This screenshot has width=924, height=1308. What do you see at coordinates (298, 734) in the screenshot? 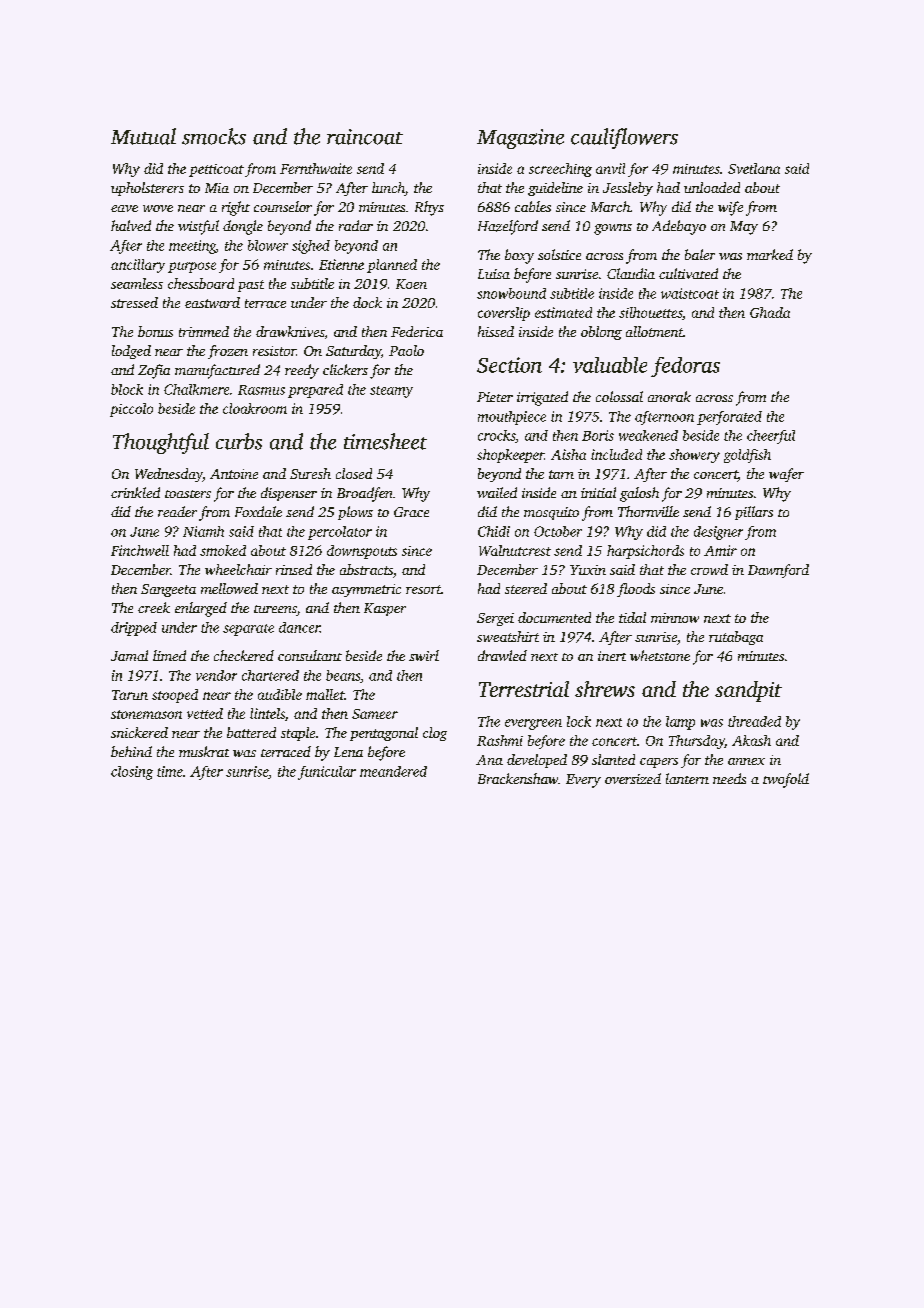
I see `staple` at bounding box center [298, 734].
